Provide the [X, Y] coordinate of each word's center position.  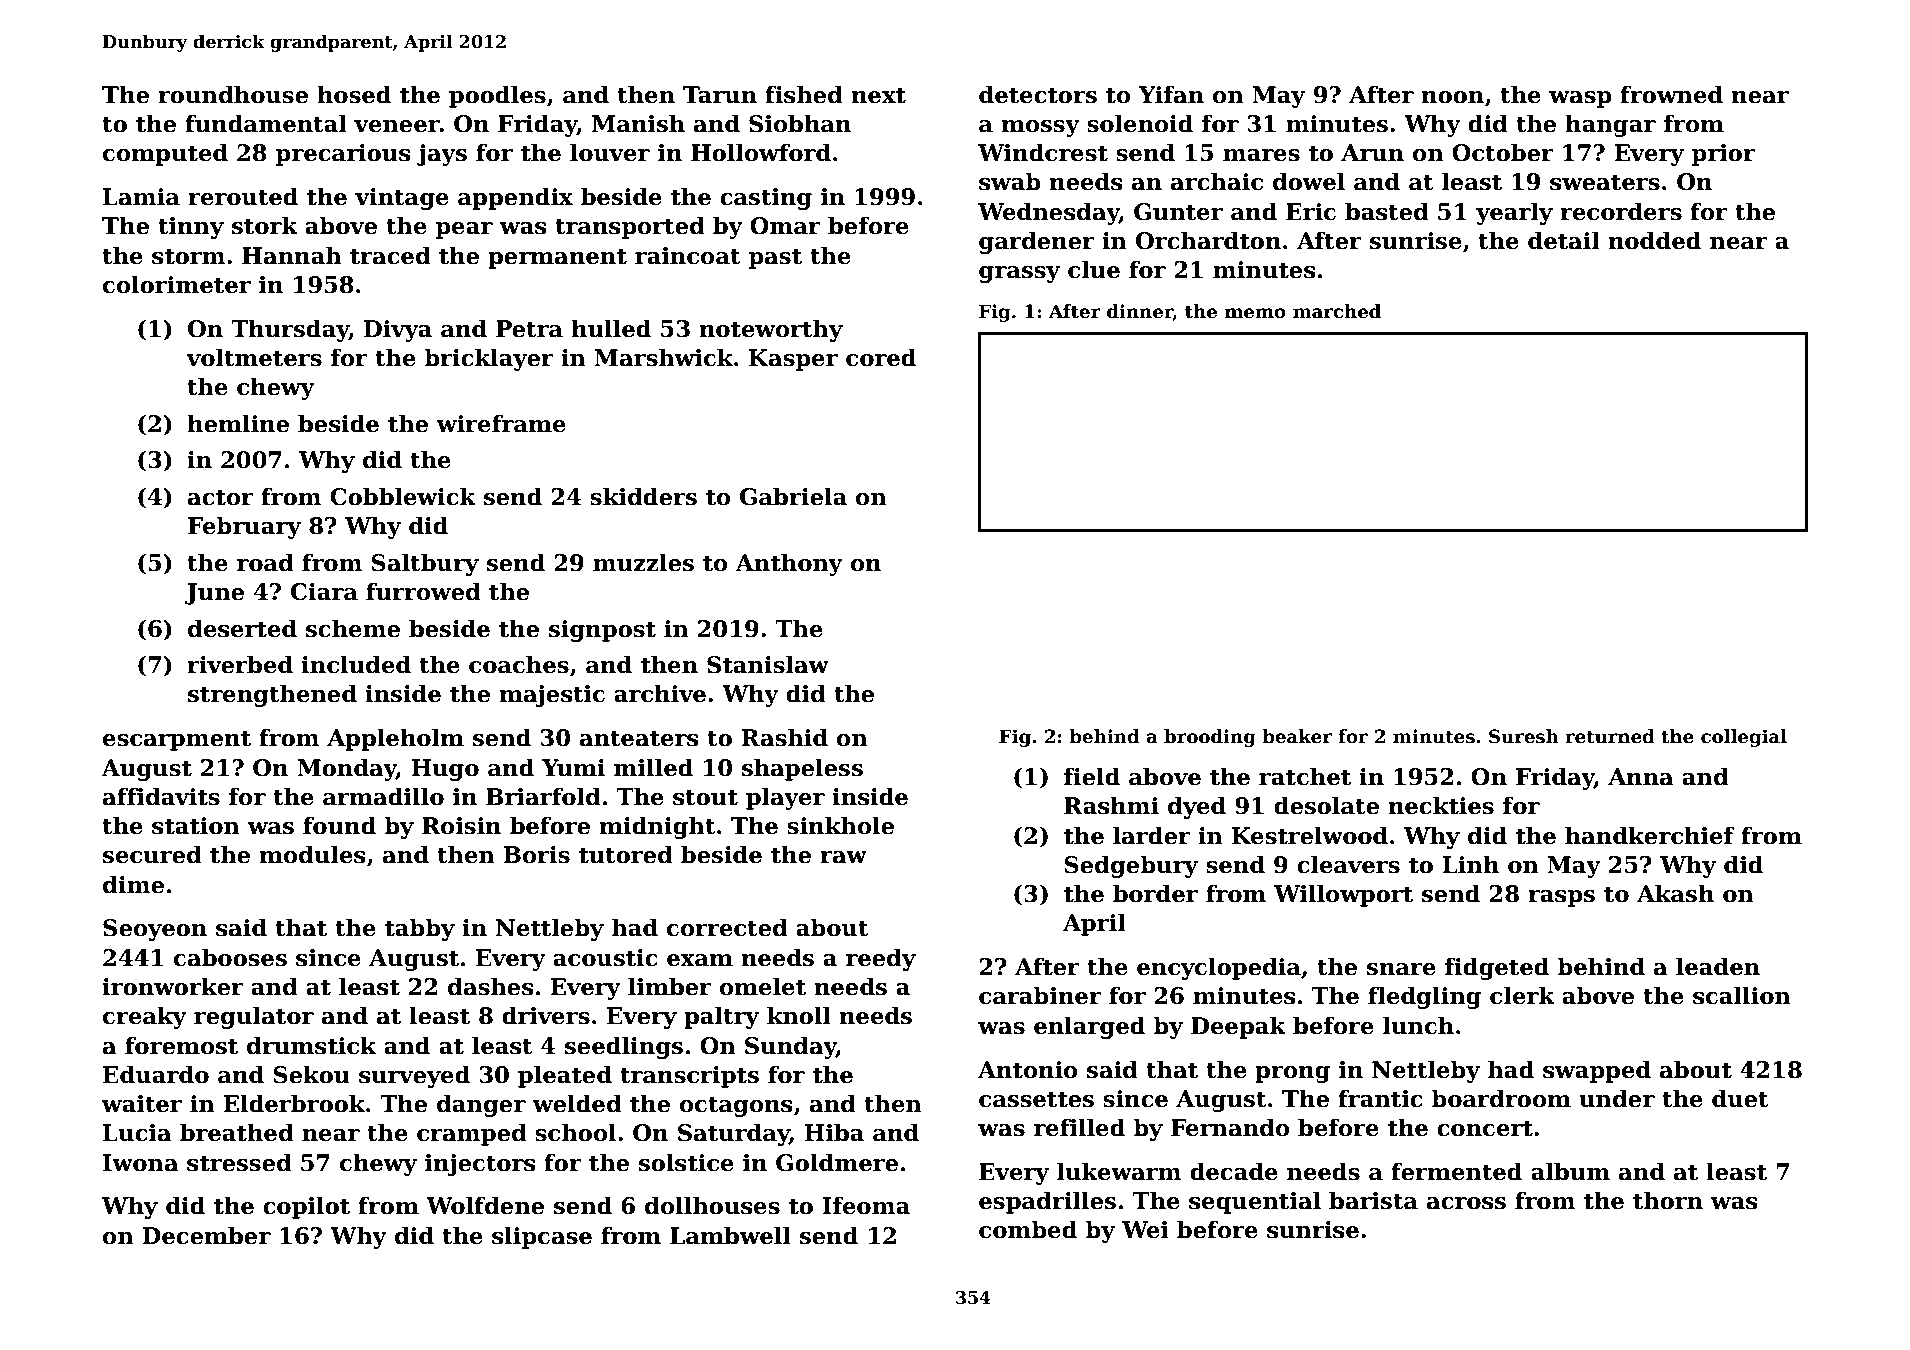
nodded [1654, 240]
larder [1152, 835]
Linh [1470, 864]
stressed [239, 1162]
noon [1452, 97]
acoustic [605, 958]
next [878, 95]
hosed [354, 94]
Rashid [784, 737]
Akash [1675, 893]
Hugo [445, 770]
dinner [1140, 312]
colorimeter [177, 284]
